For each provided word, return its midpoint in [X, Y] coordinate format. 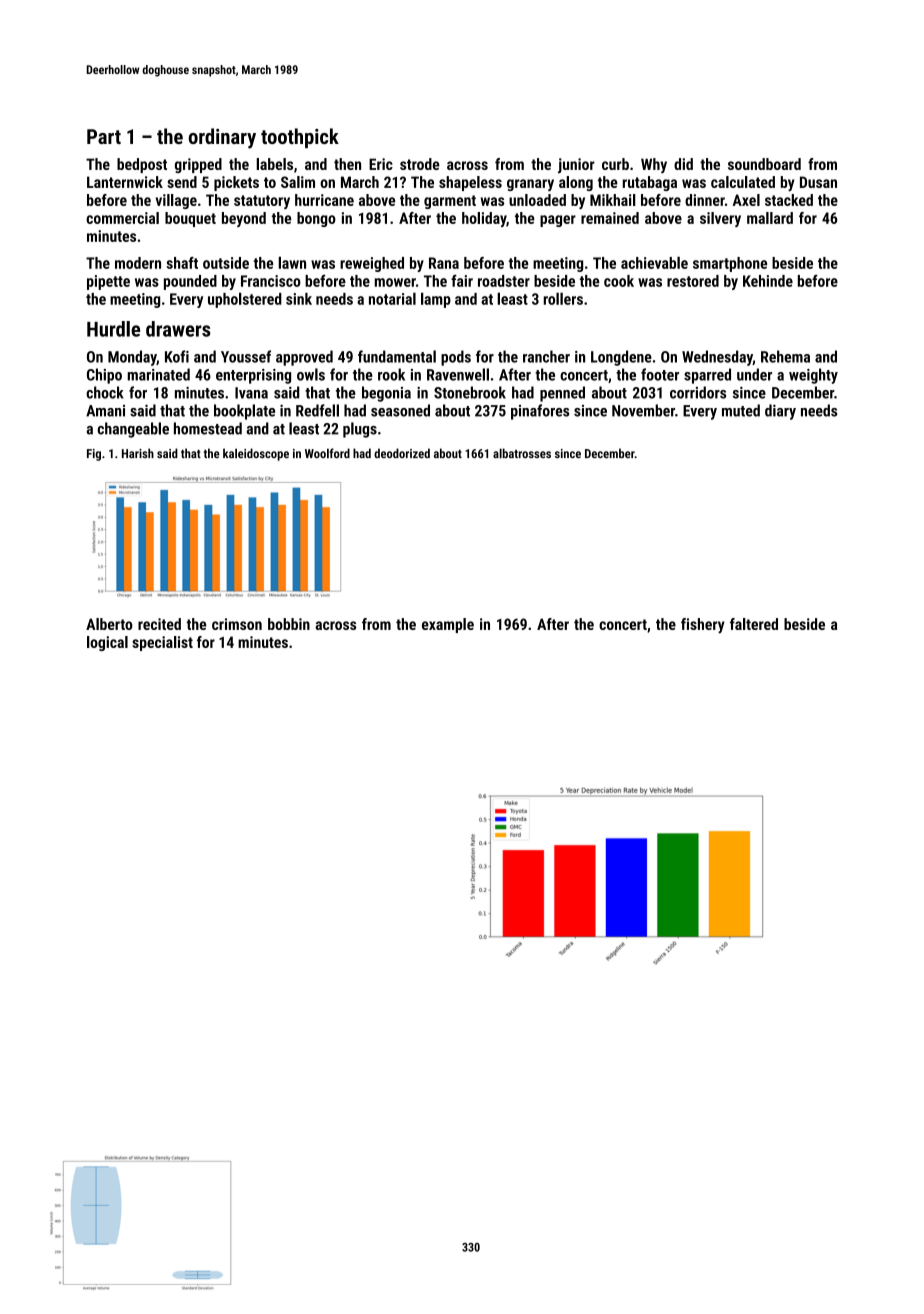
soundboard [764, 164]
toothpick [300, 138]
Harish [138, 453]
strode [420, 164]
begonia [386, 394]
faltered [754, 624]
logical [107, 643]
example [448, 625]
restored [693, 281]
